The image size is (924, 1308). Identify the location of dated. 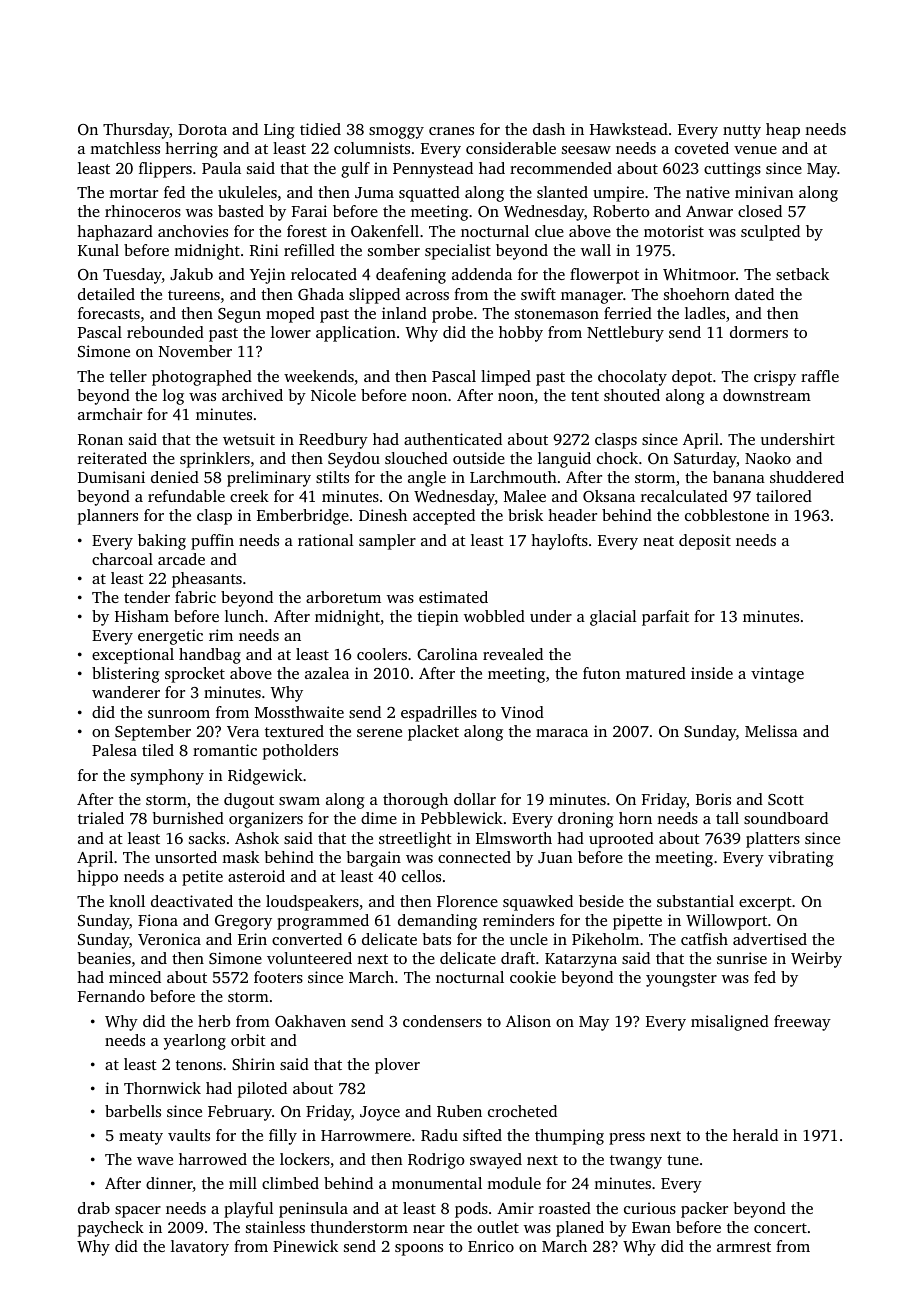
(754, 294).
